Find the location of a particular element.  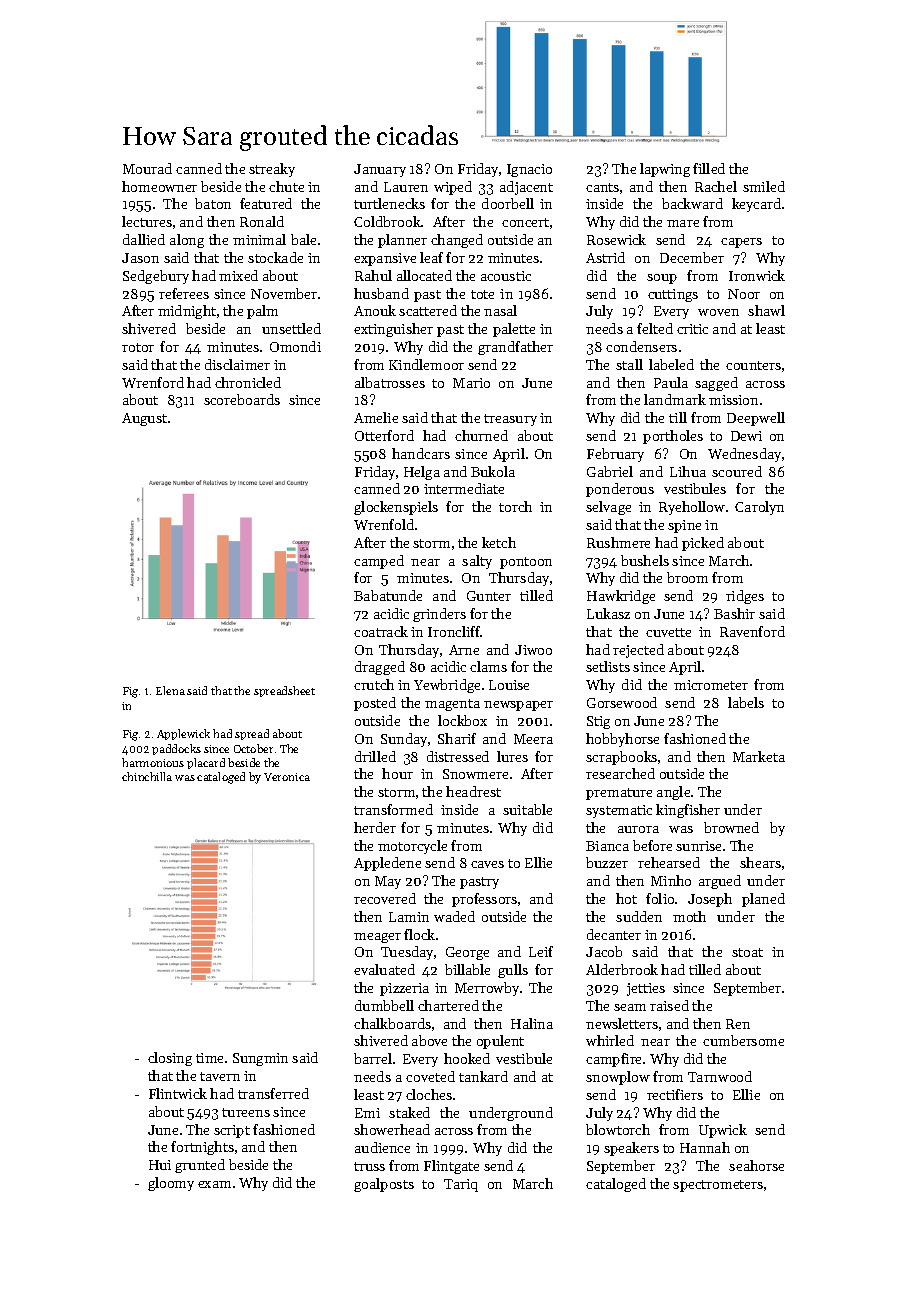

caves is located at coordinates (487, 864).
